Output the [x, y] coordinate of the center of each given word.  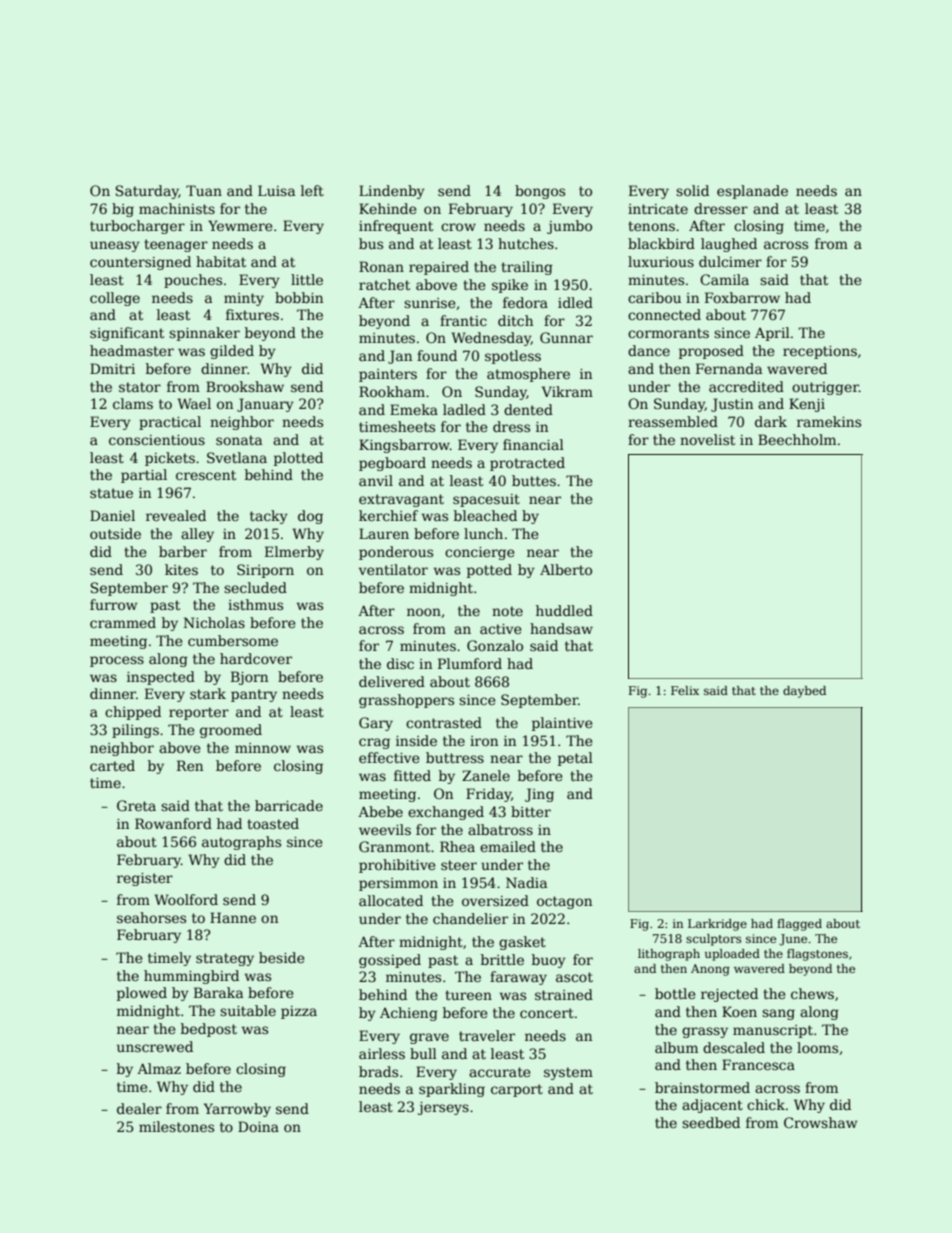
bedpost [209, 1030]
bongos [540, 192]
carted [112, 765]
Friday [488, 795]
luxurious [661, 261]
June [793, 940]
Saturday [147, 192]
